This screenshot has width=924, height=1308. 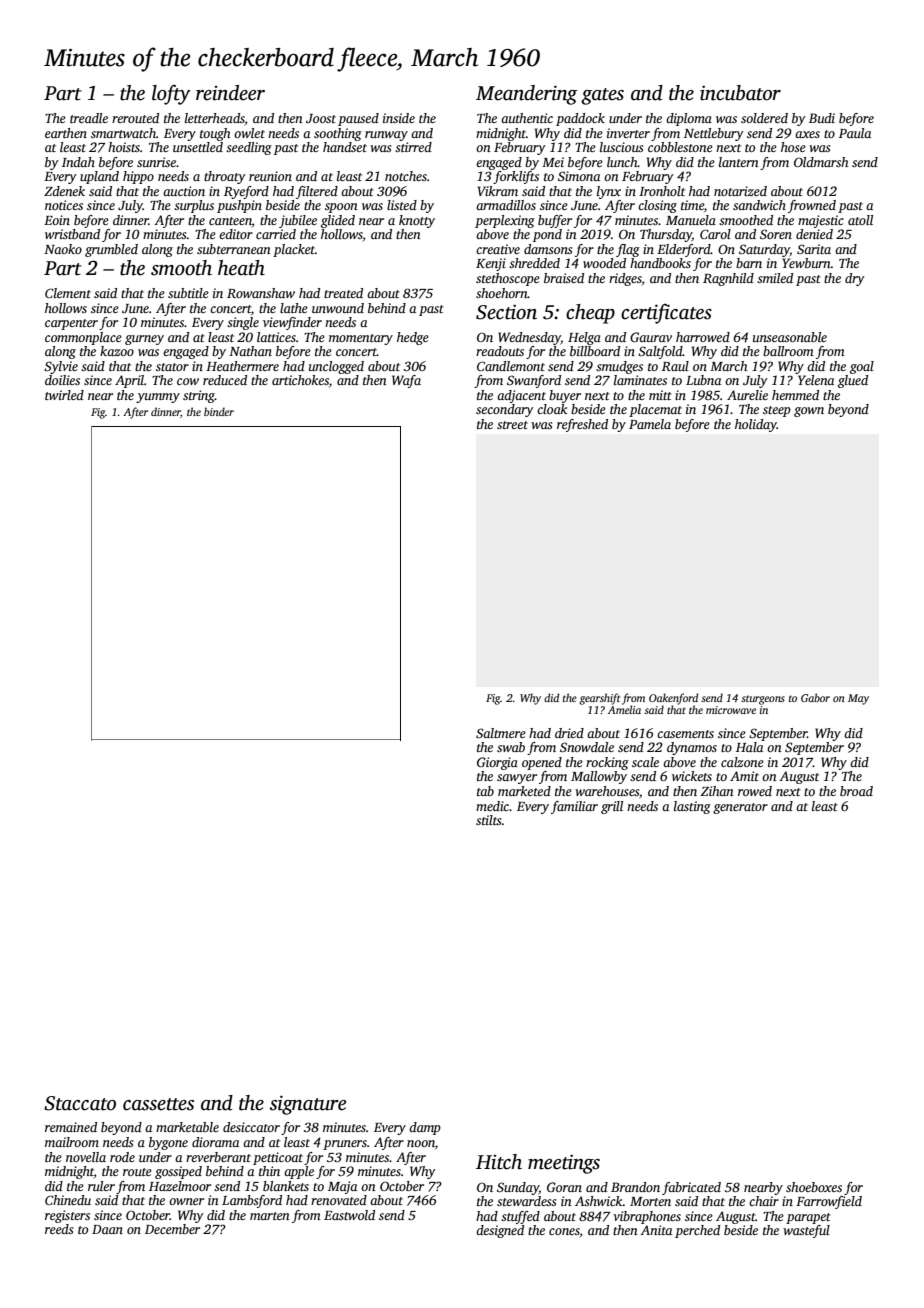 What do you see at coordinates (219, 411) in the screenshot?
I see `binder` at bounding box center [219, 411].
